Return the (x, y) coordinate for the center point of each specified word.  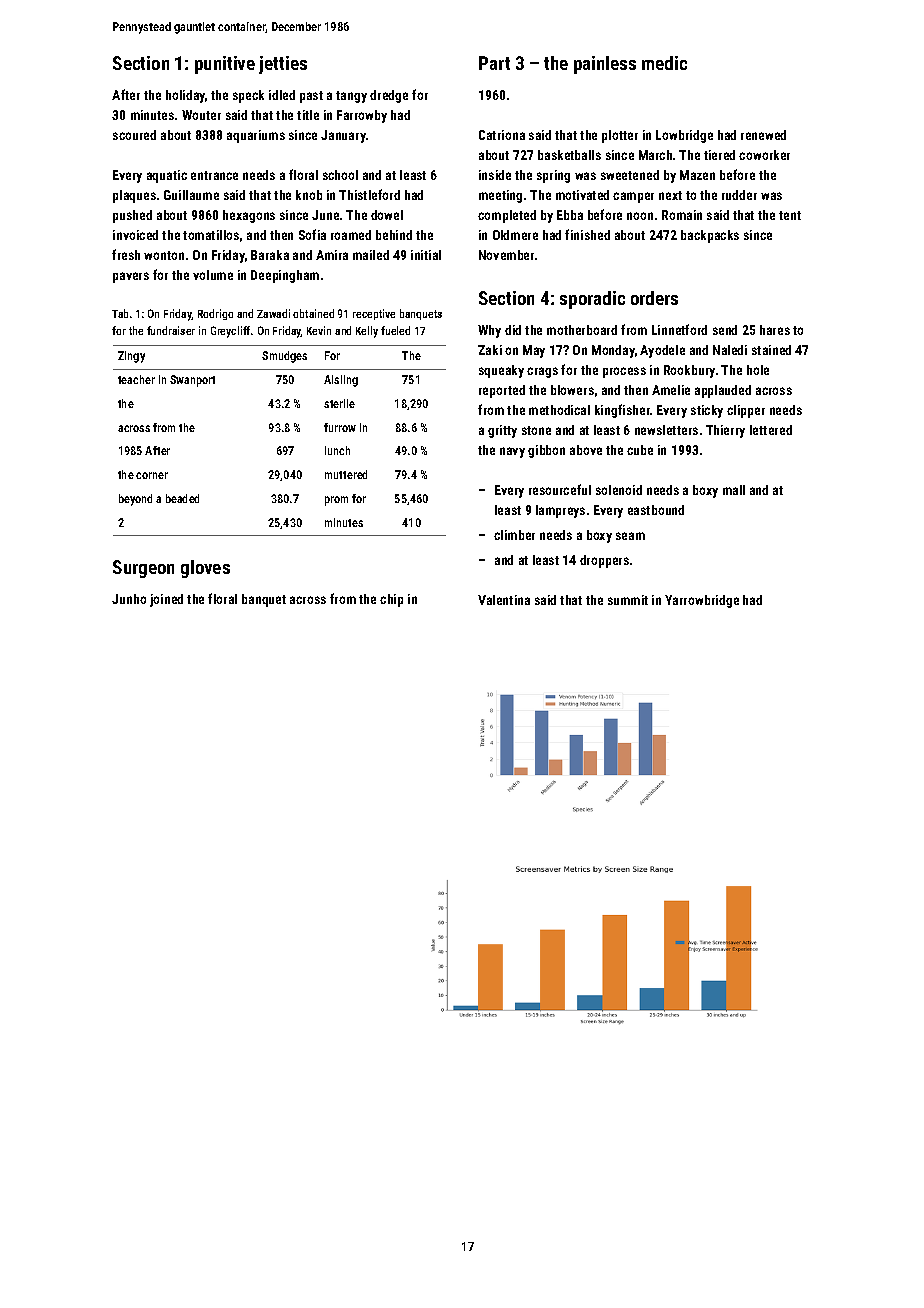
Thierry (725, 431)
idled (282, 95)
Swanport (192, 381)
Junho (129, 599)
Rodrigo (215, 314)
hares (775, 330)
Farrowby (362, 116)
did (513, 330)
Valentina (504, 600)
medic (664, 63)
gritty (502, 431)
